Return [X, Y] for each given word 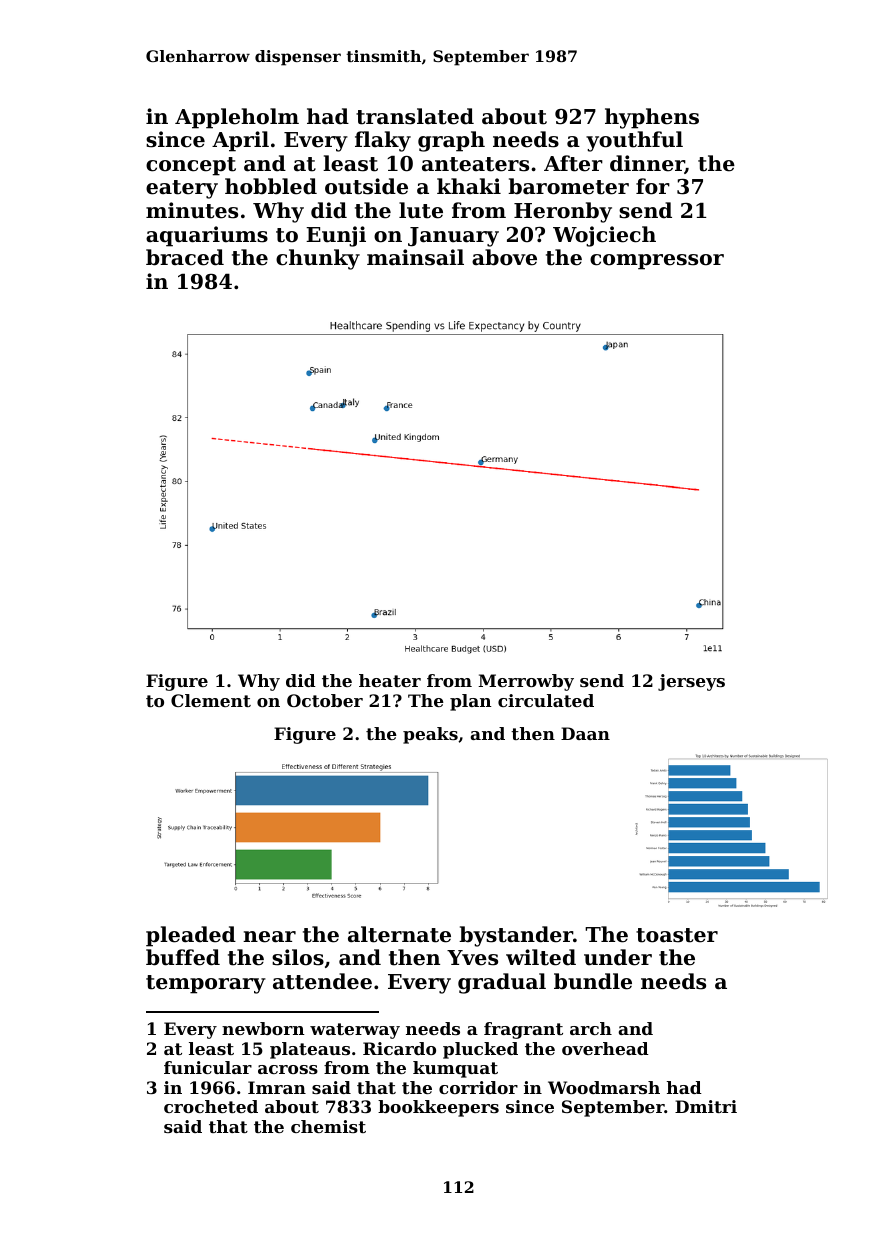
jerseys [691, 682]
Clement [211, 700]
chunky [318, 259]
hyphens [652, 118]
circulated [546, 700]
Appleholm [237, 118]
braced [185, 257]
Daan [585, 733]
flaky [383, 141]
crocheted [211, 1106]
